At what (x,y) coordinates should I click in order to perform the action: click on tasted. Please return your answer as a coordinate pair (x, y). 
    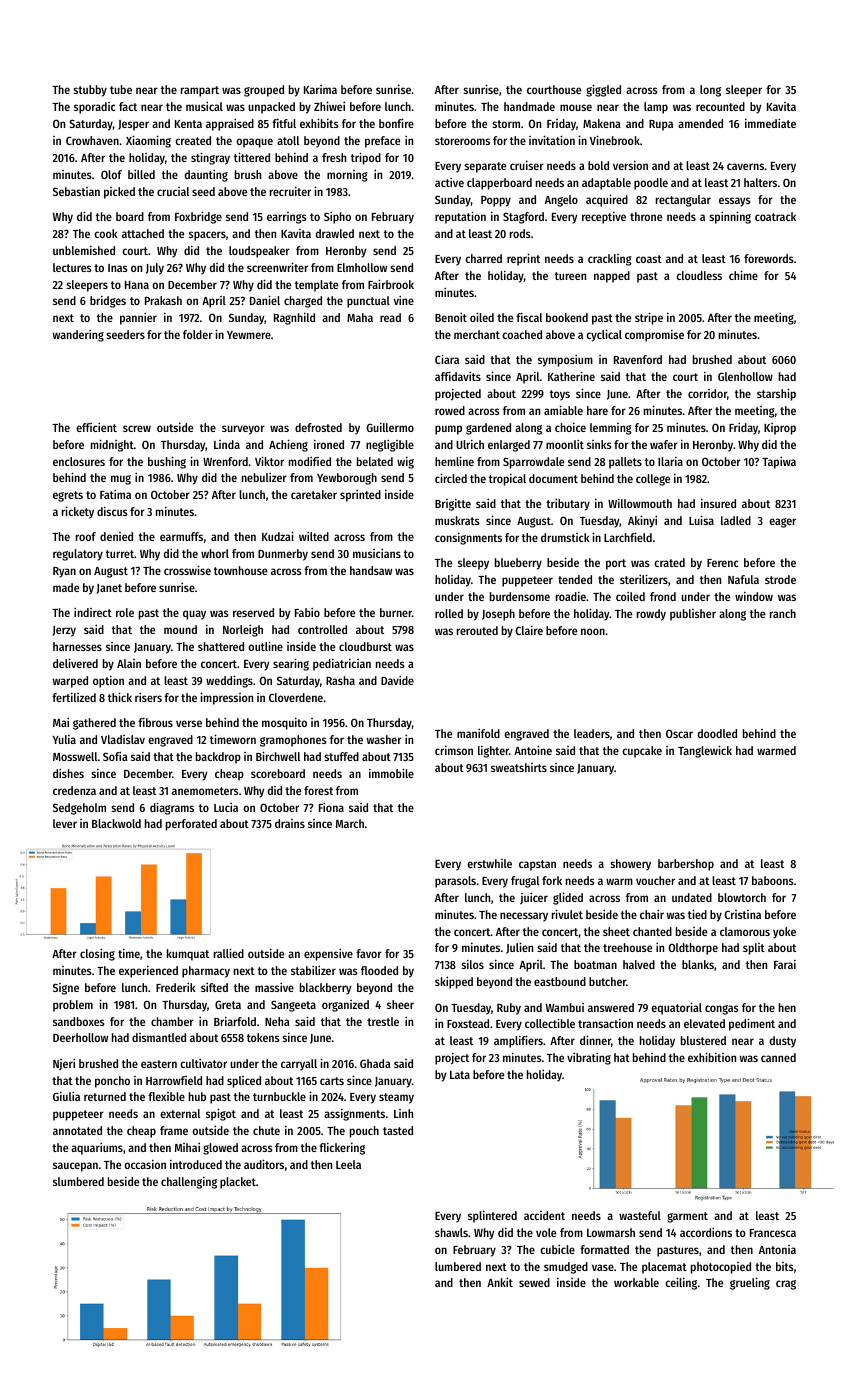
    Looking at the image, I should click on (398, 1130).
